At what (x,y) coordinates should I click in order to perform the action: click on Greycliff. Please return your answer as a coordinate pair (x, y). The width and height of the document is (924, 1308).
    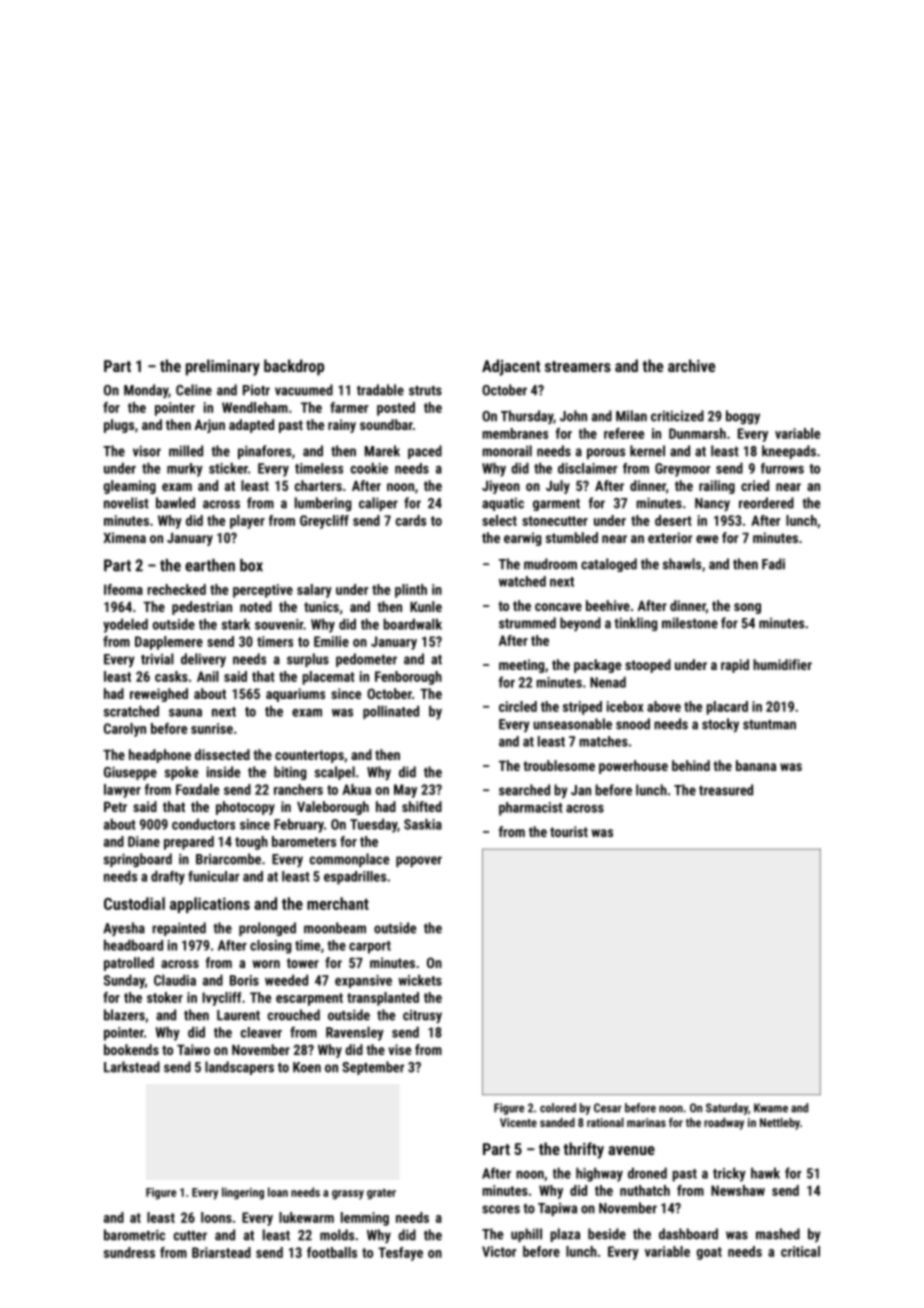
    Looking at the image, I should click on (324, 522).
